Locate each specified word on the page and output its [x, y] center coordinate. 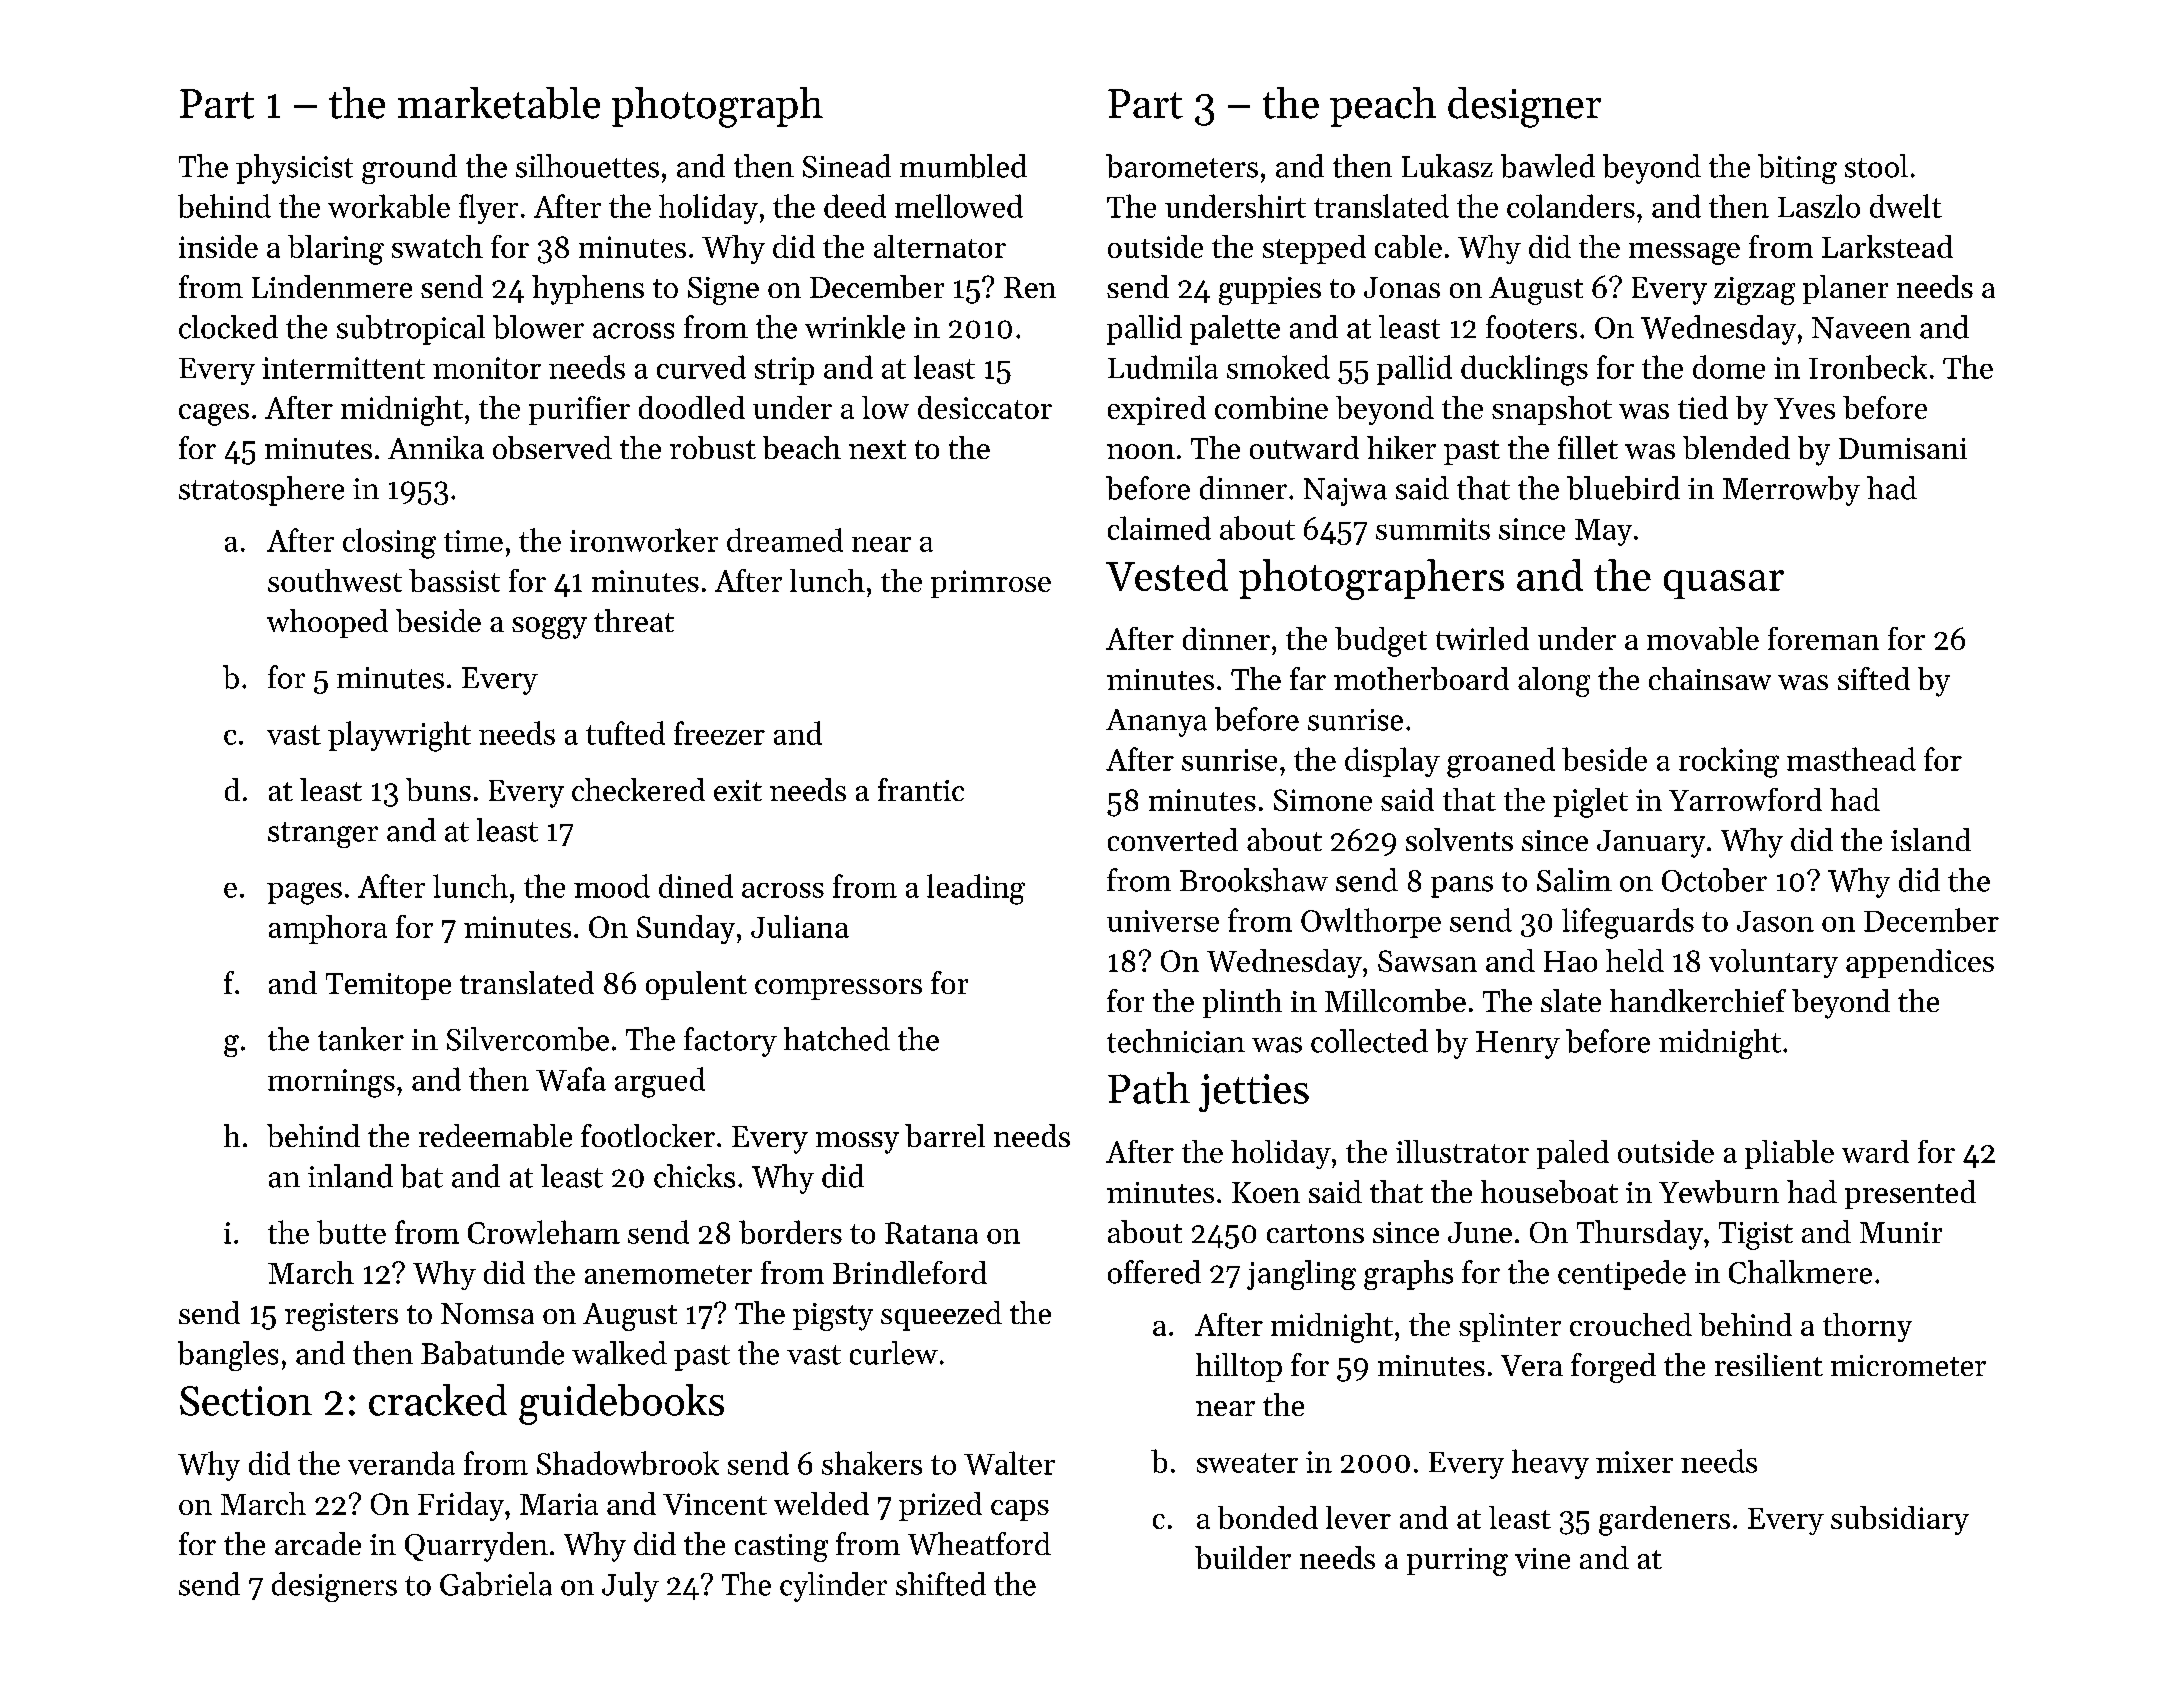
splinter [1510, 1327]
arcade [318, 1543]
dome [1729, 367]
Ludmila [1163, 367]
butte [351, 1232]
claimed [1159, 528]
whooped [327, 623]
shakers [872, 1463]
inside [218, 246]
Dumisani [1903, 448]
